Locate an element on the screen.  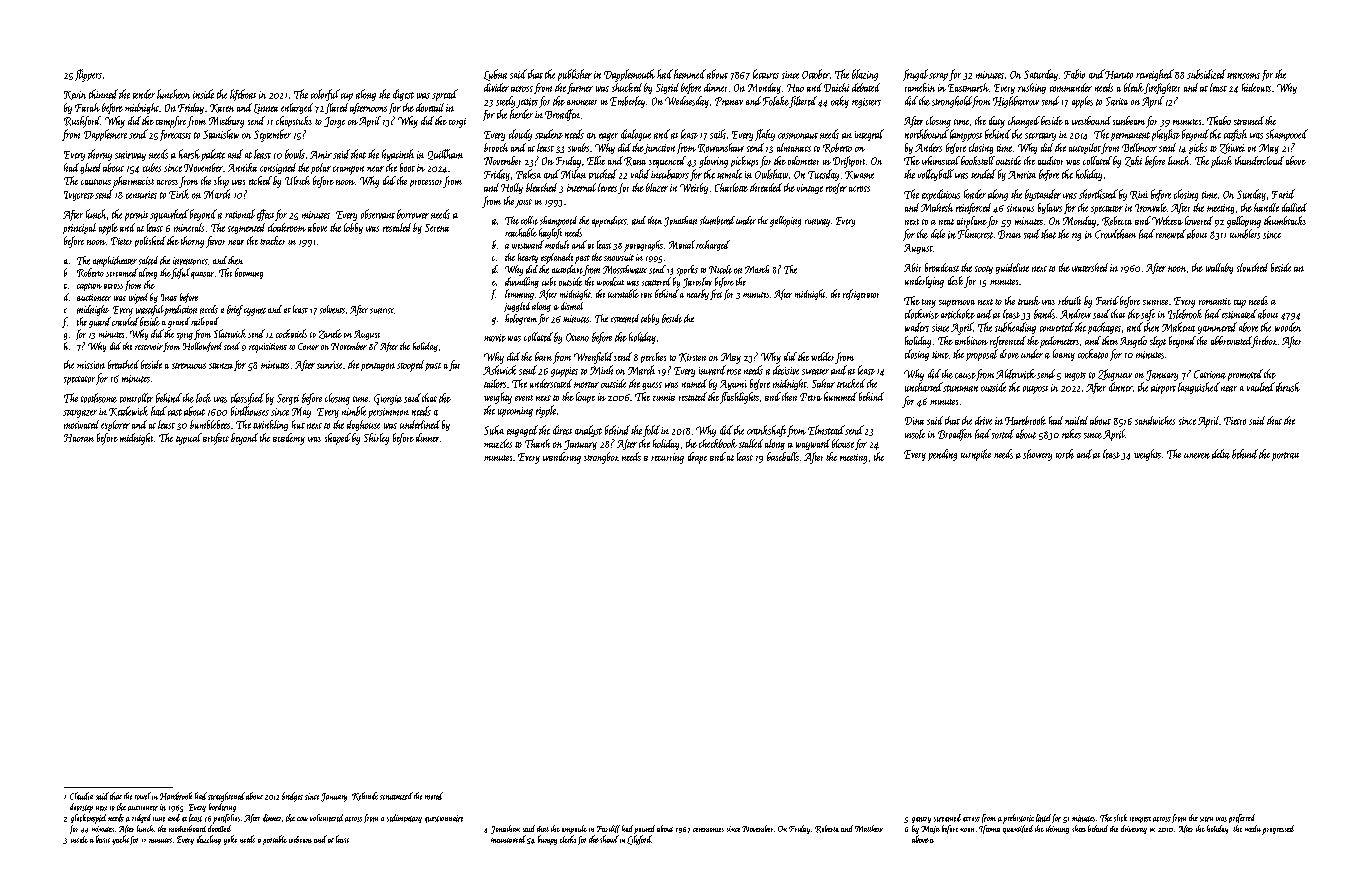
Otieno is located at coordinates (577, 337).
